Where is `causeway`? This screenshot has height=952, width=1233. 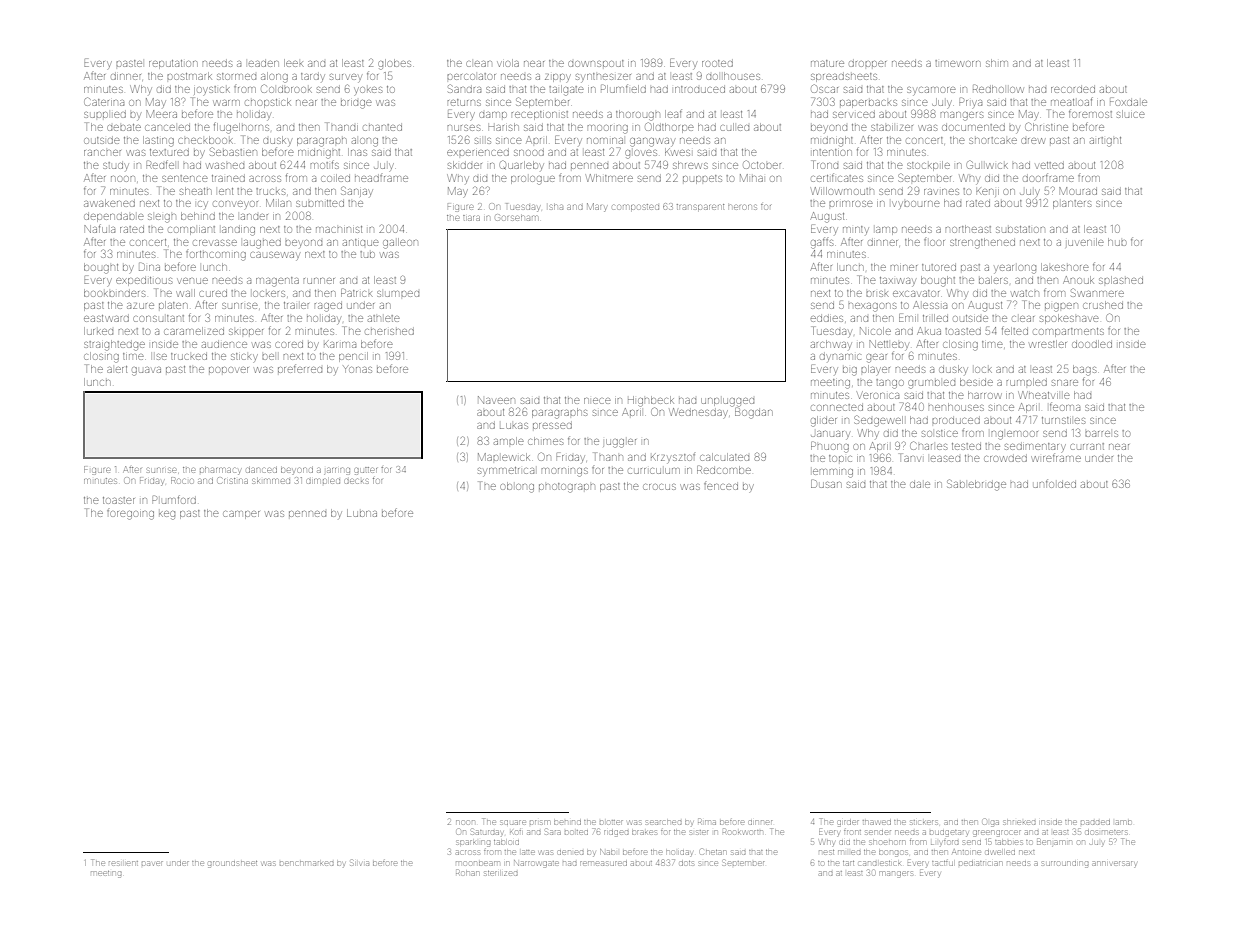
causeway is located at coordinates (275, 256).
